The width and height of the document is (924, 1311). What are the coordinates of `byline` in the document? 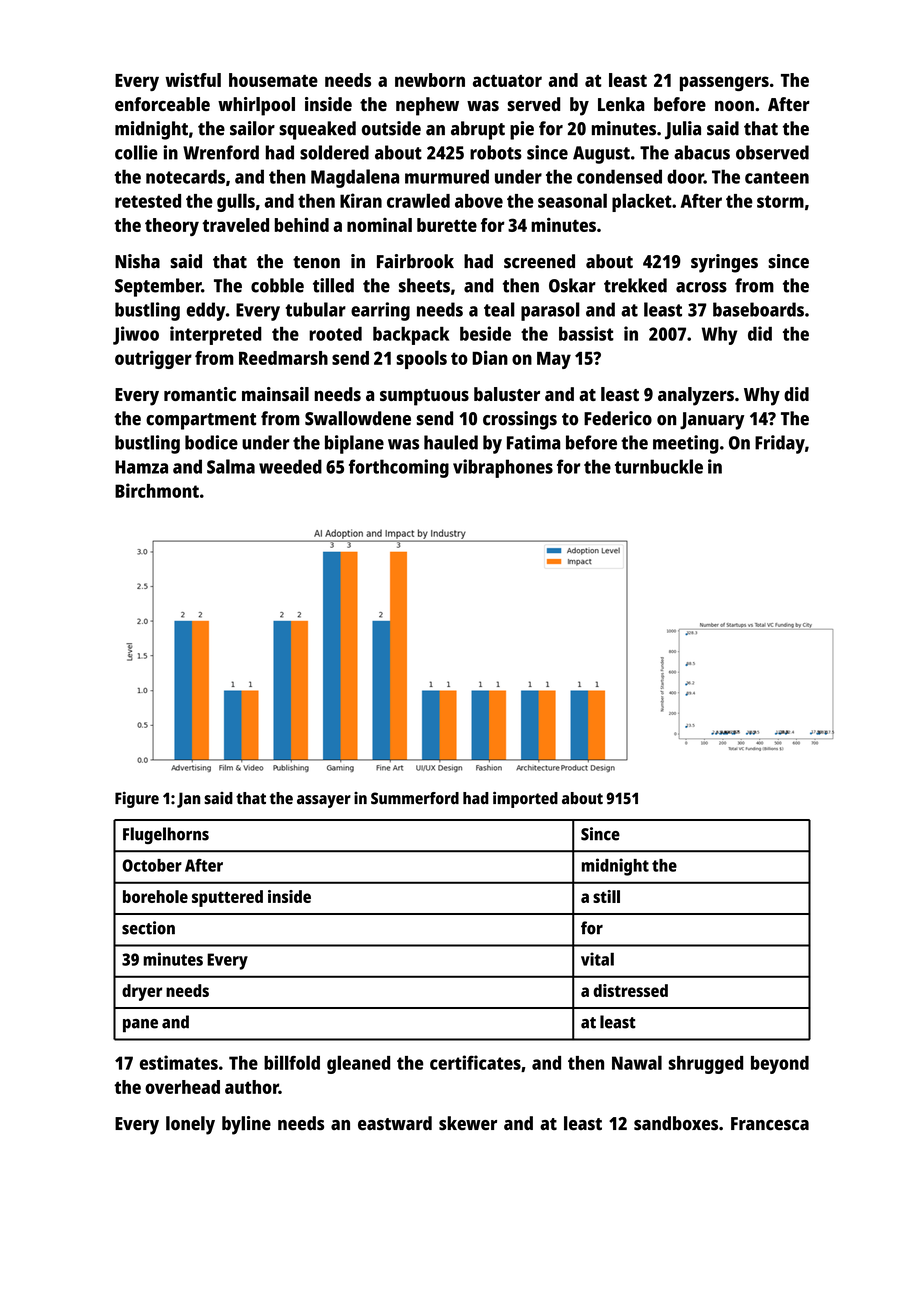 It's located at (246, 1125).
